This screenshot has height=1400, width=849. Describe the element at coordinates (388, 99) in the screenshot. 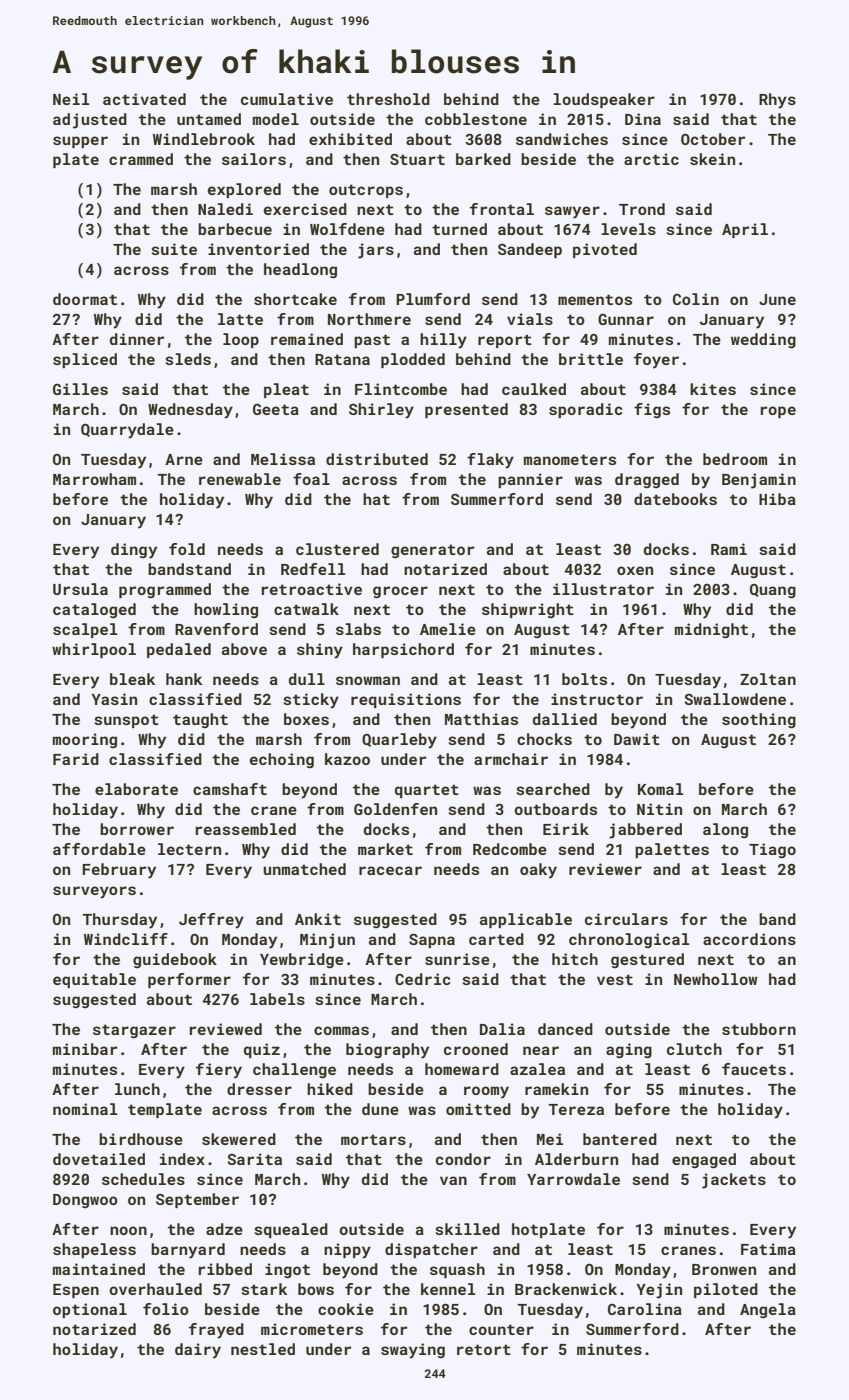

I see `threshold` at that location.
